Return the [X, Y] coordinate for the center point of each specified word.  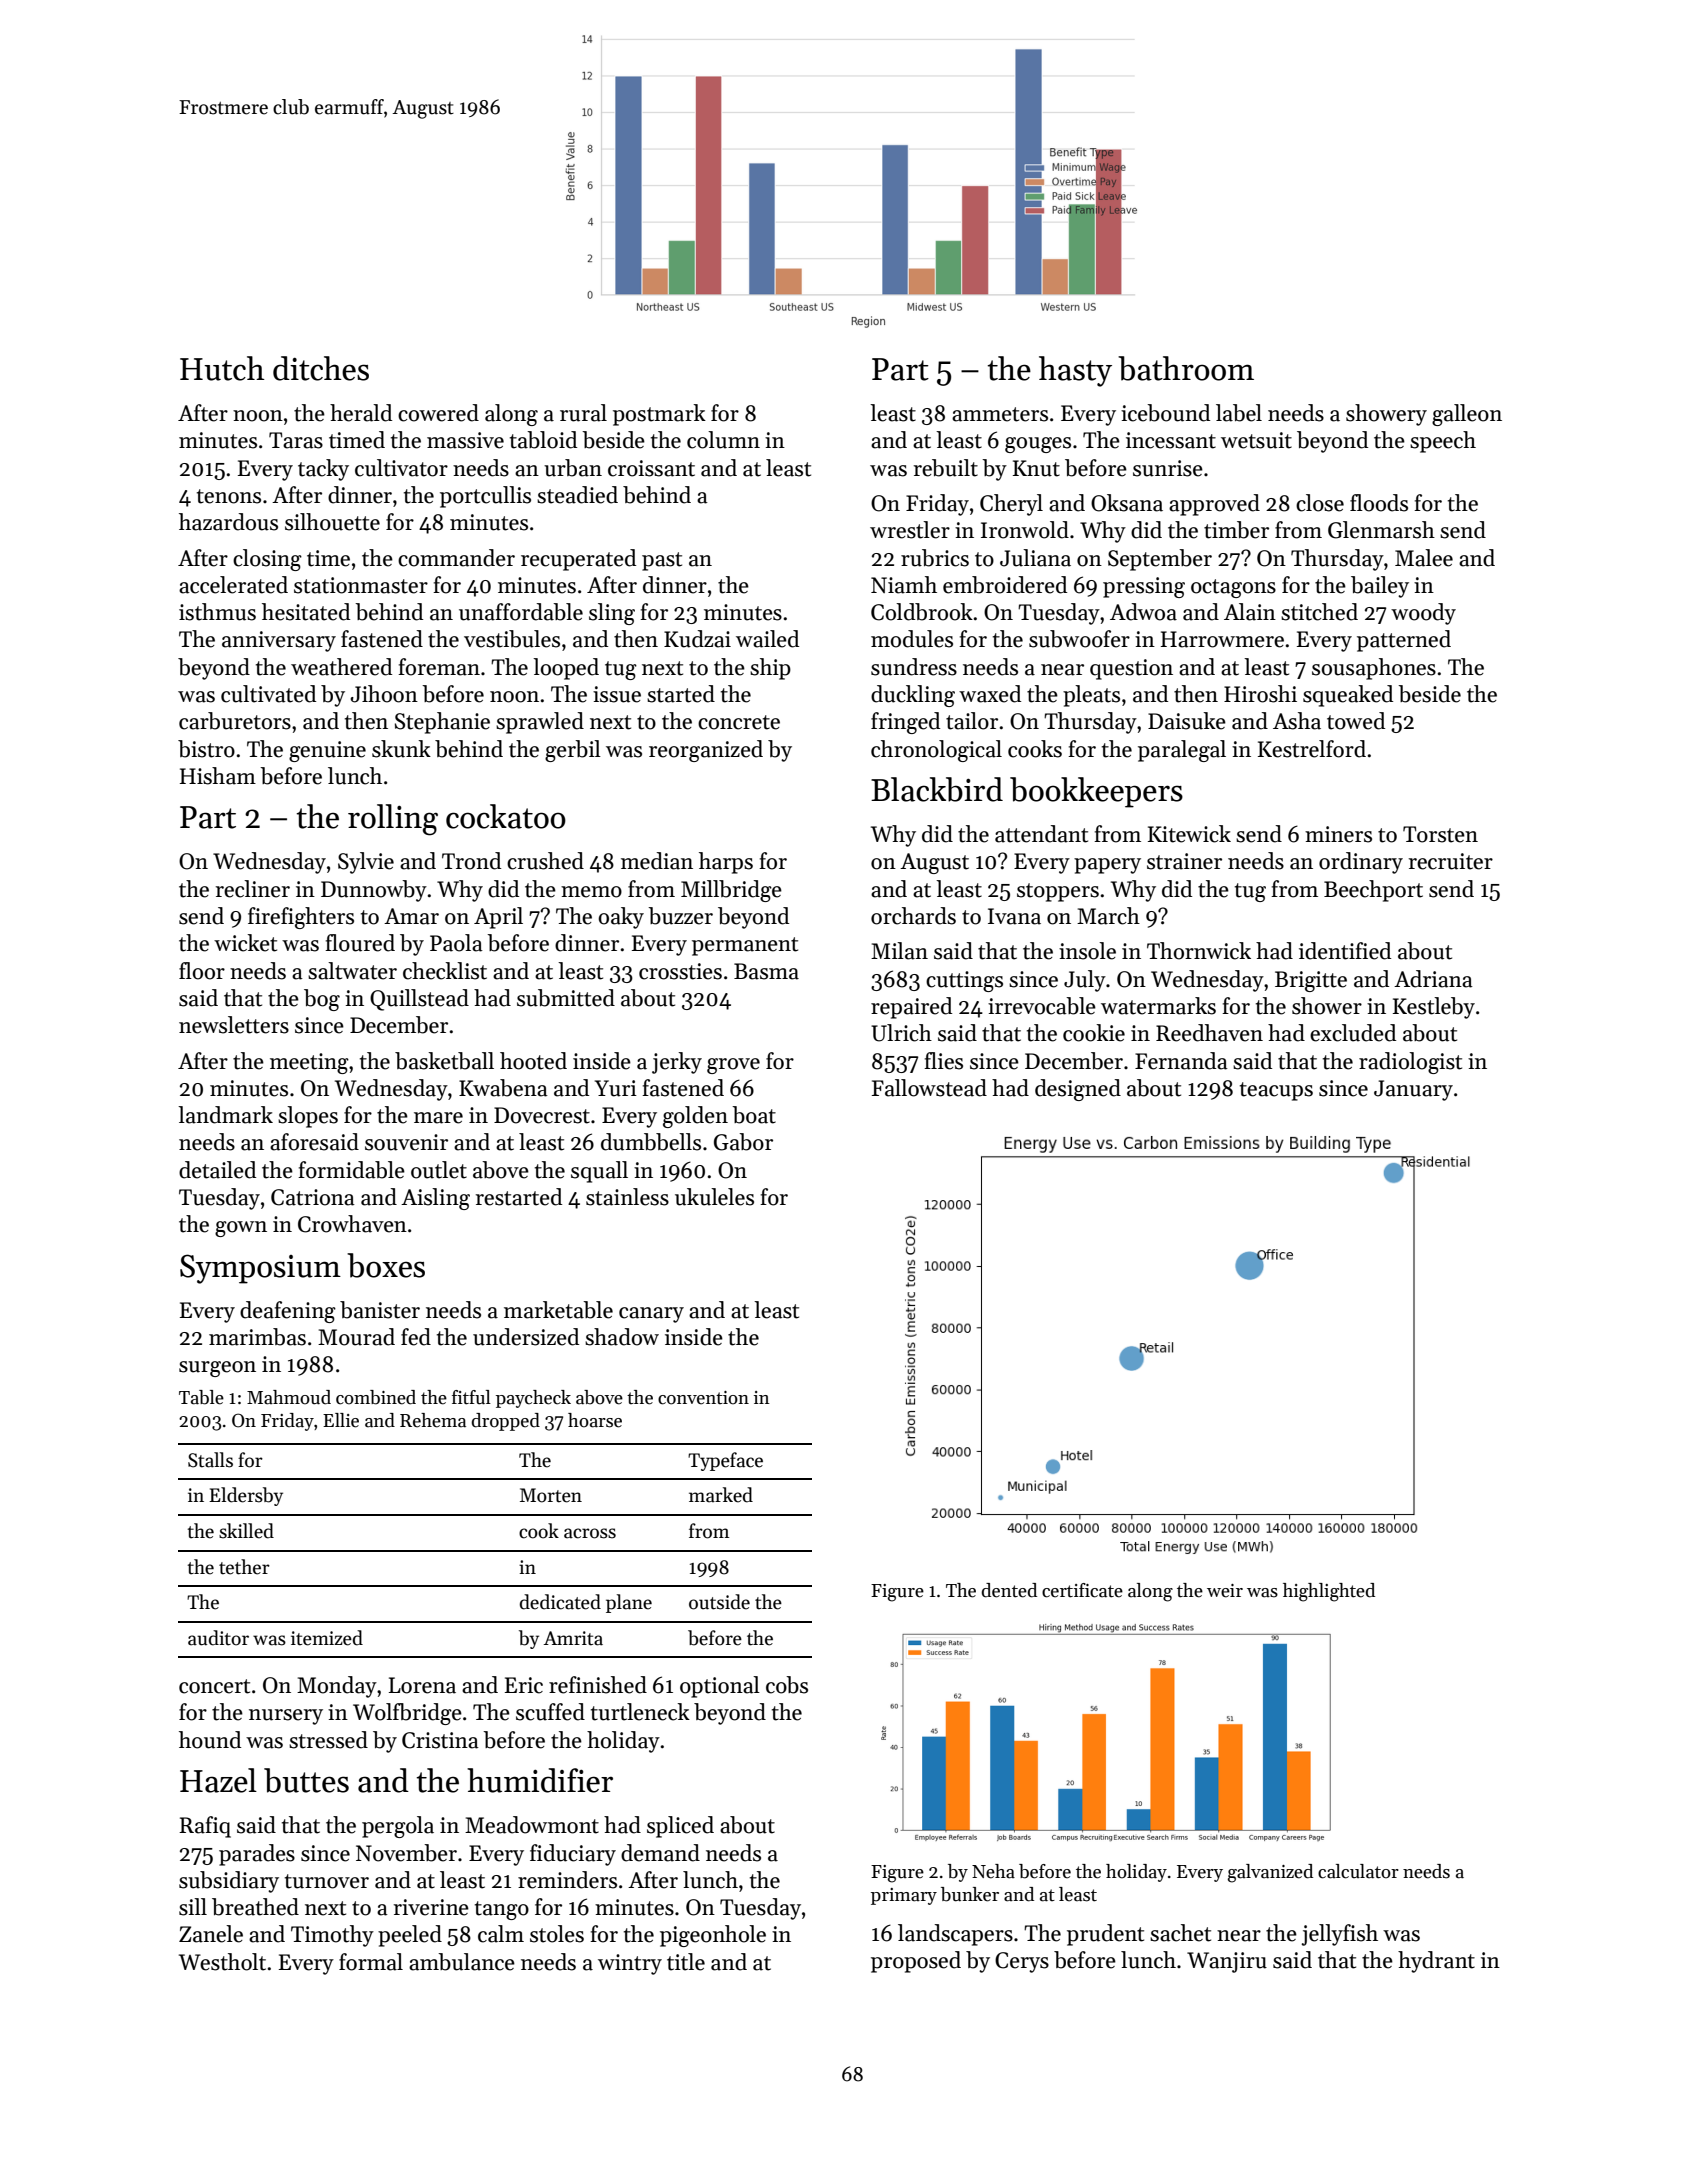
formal [371, 1962]
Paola [456, 943]
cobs [787, 1685]
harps [726, 863]
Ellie [341, 1420]
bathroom [1186, 368]
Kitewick [1189, 834]
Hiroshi [1260, 694]
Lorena [422, 1685]
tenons [229, 496]
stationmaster [361, 585]
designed [1078, 1090]
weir [1225, 1591]
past [662, 561]
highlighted [1329, 1592]
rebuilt [946, 468]
